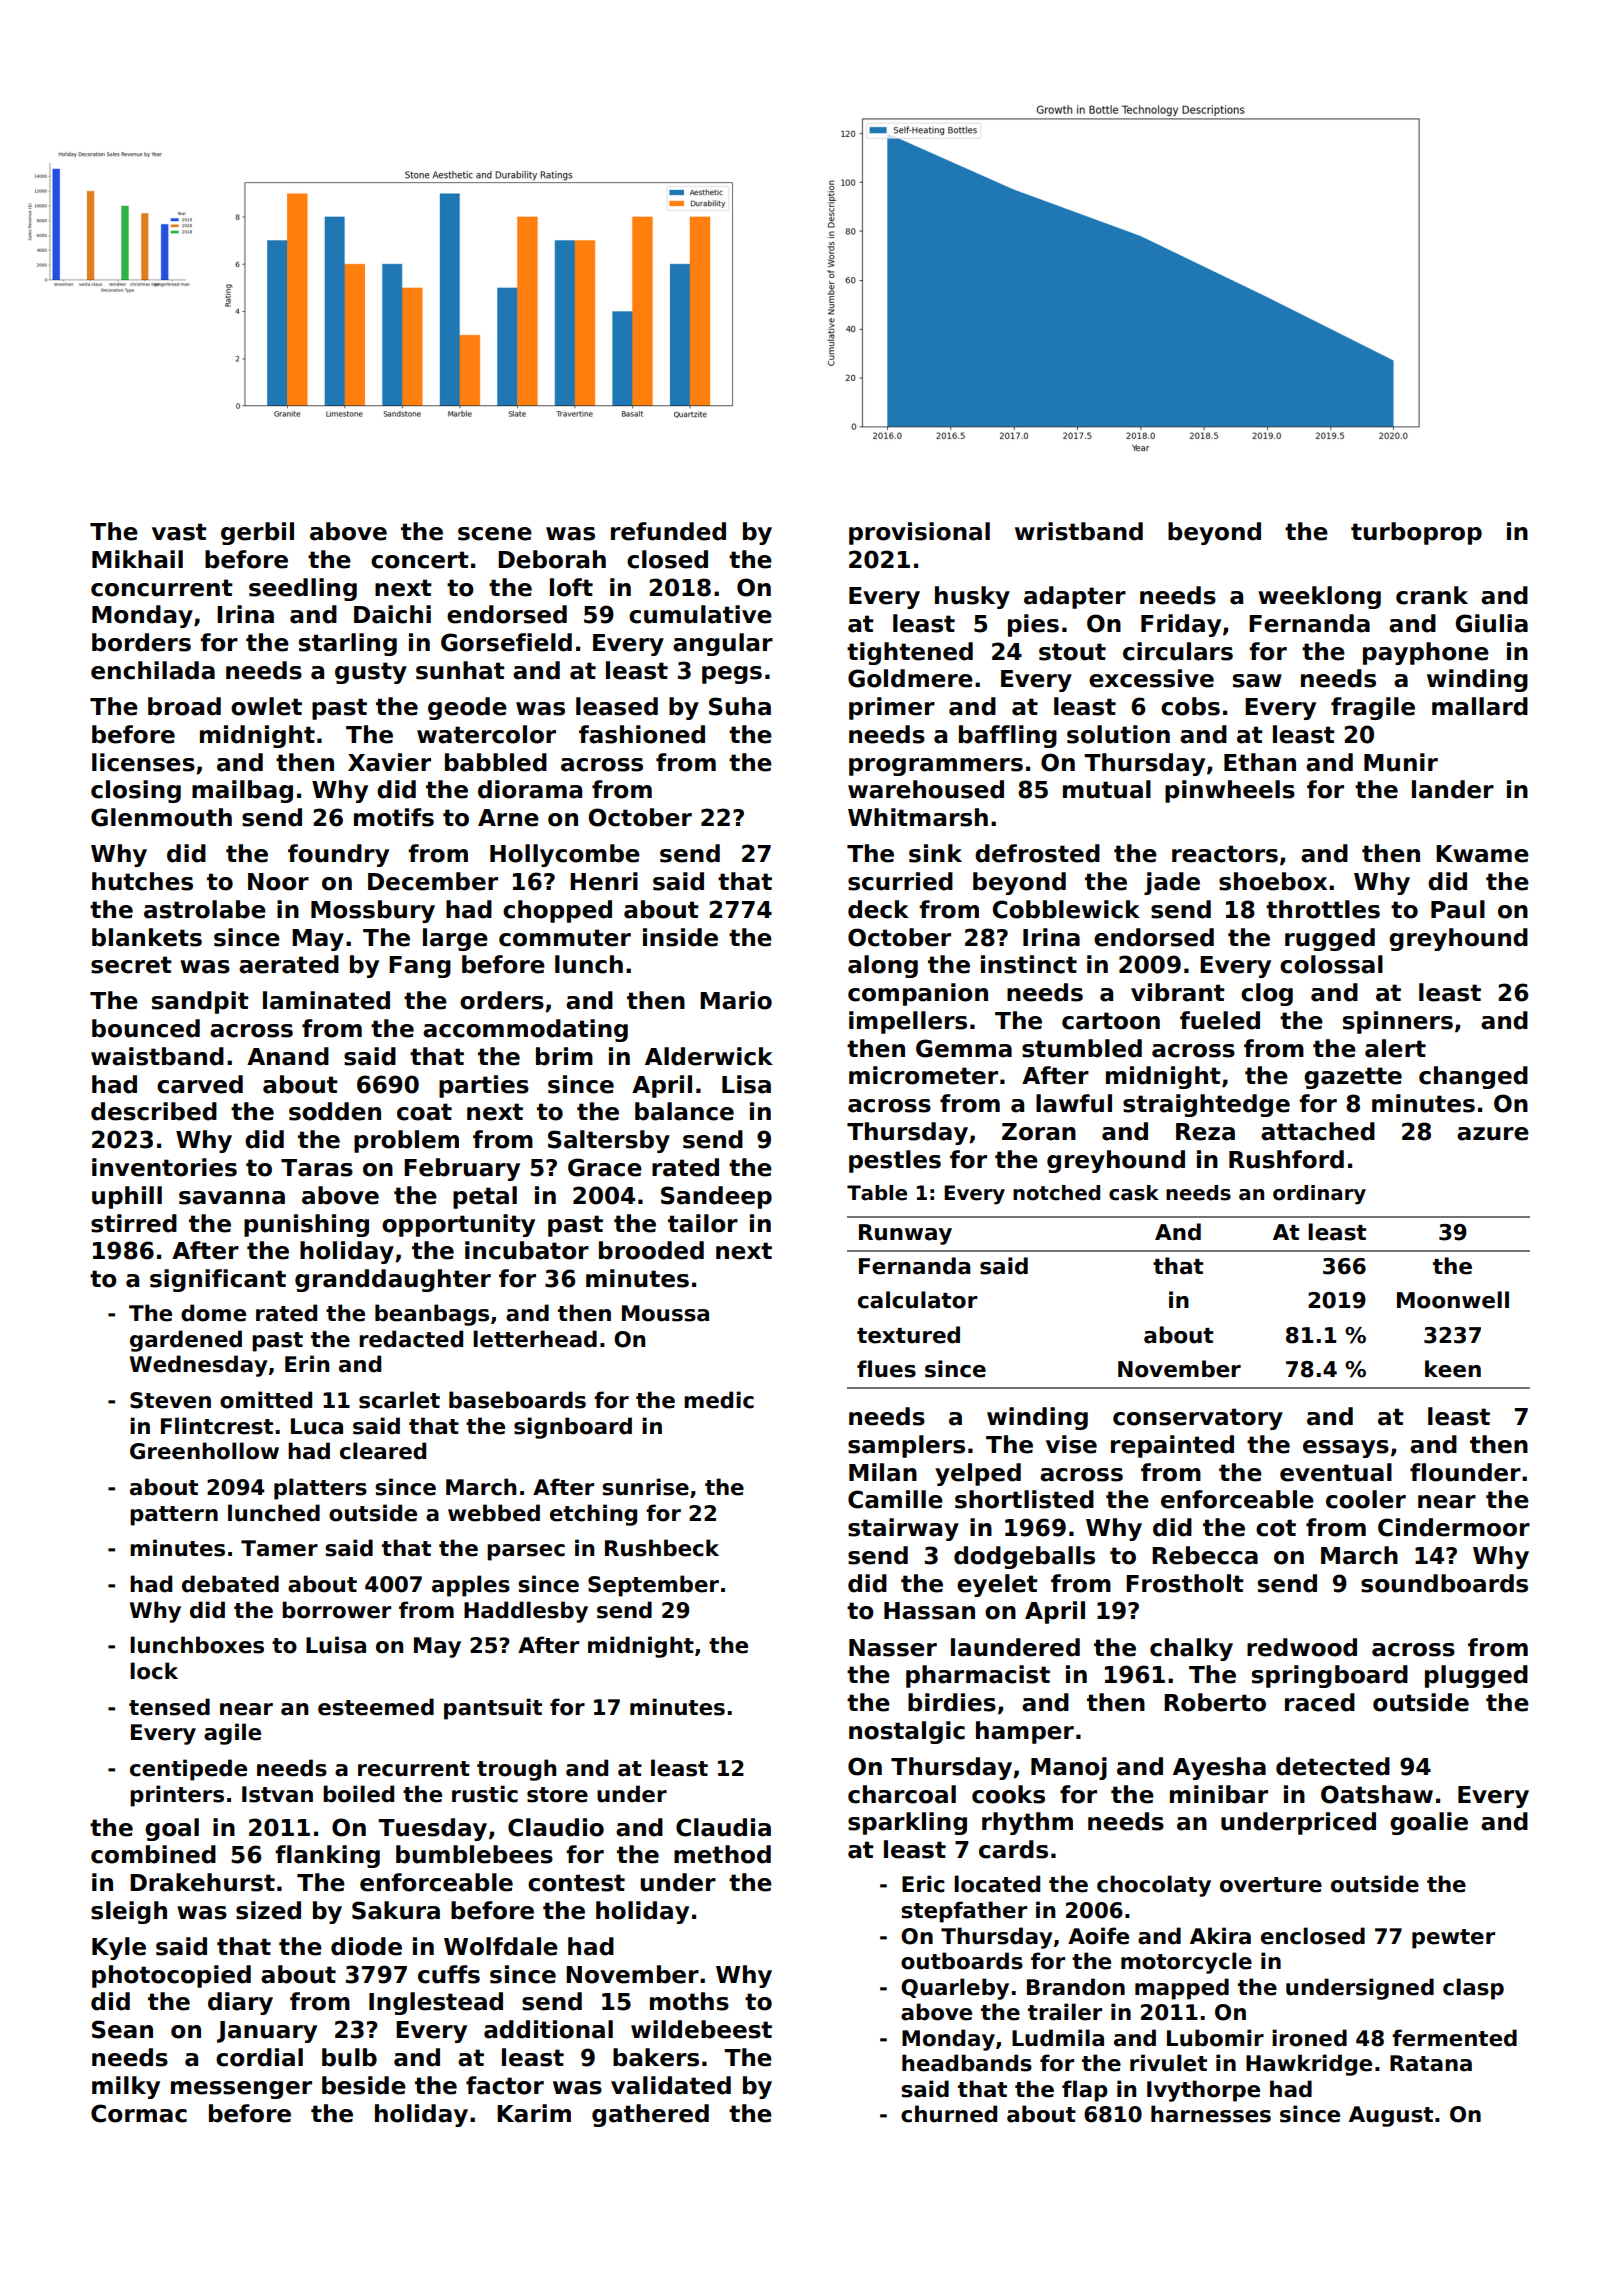 The image size is (1620, 2292). Describe the element at coordinates (306, 1225) in the screenshot. I see `punishing` at that location.
